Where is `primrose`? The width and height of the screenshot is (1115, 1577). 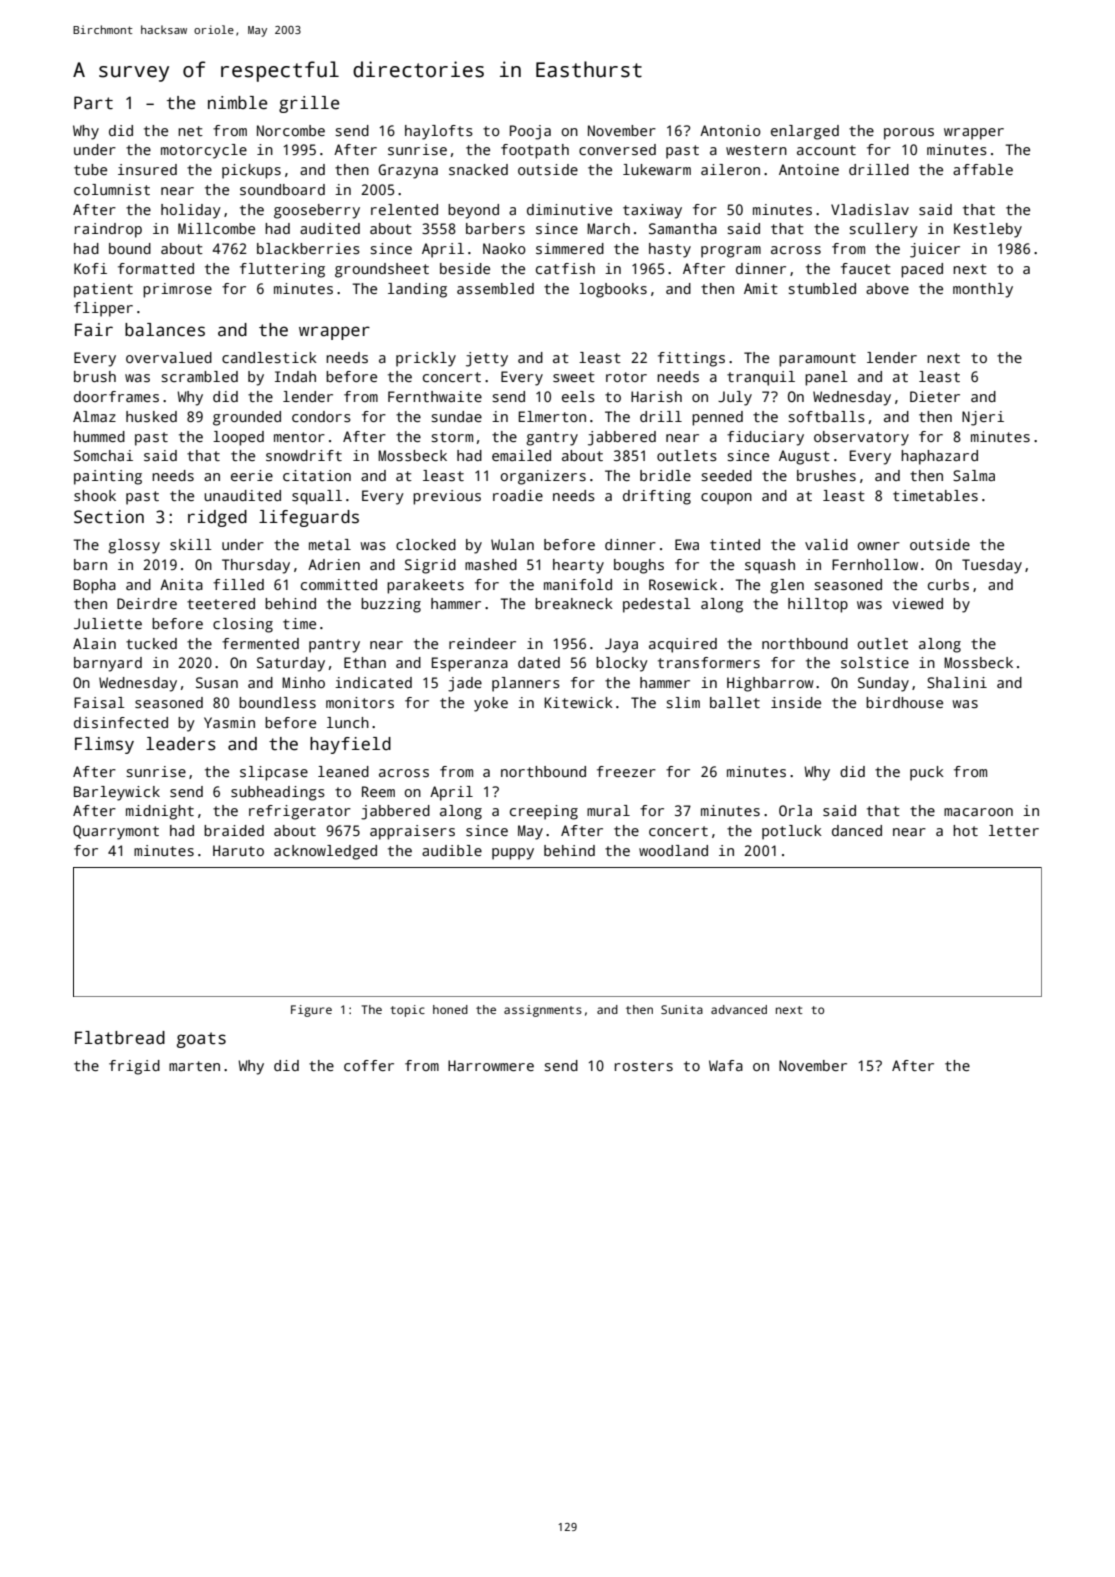 primrose is located at coordinates (177, 290).
